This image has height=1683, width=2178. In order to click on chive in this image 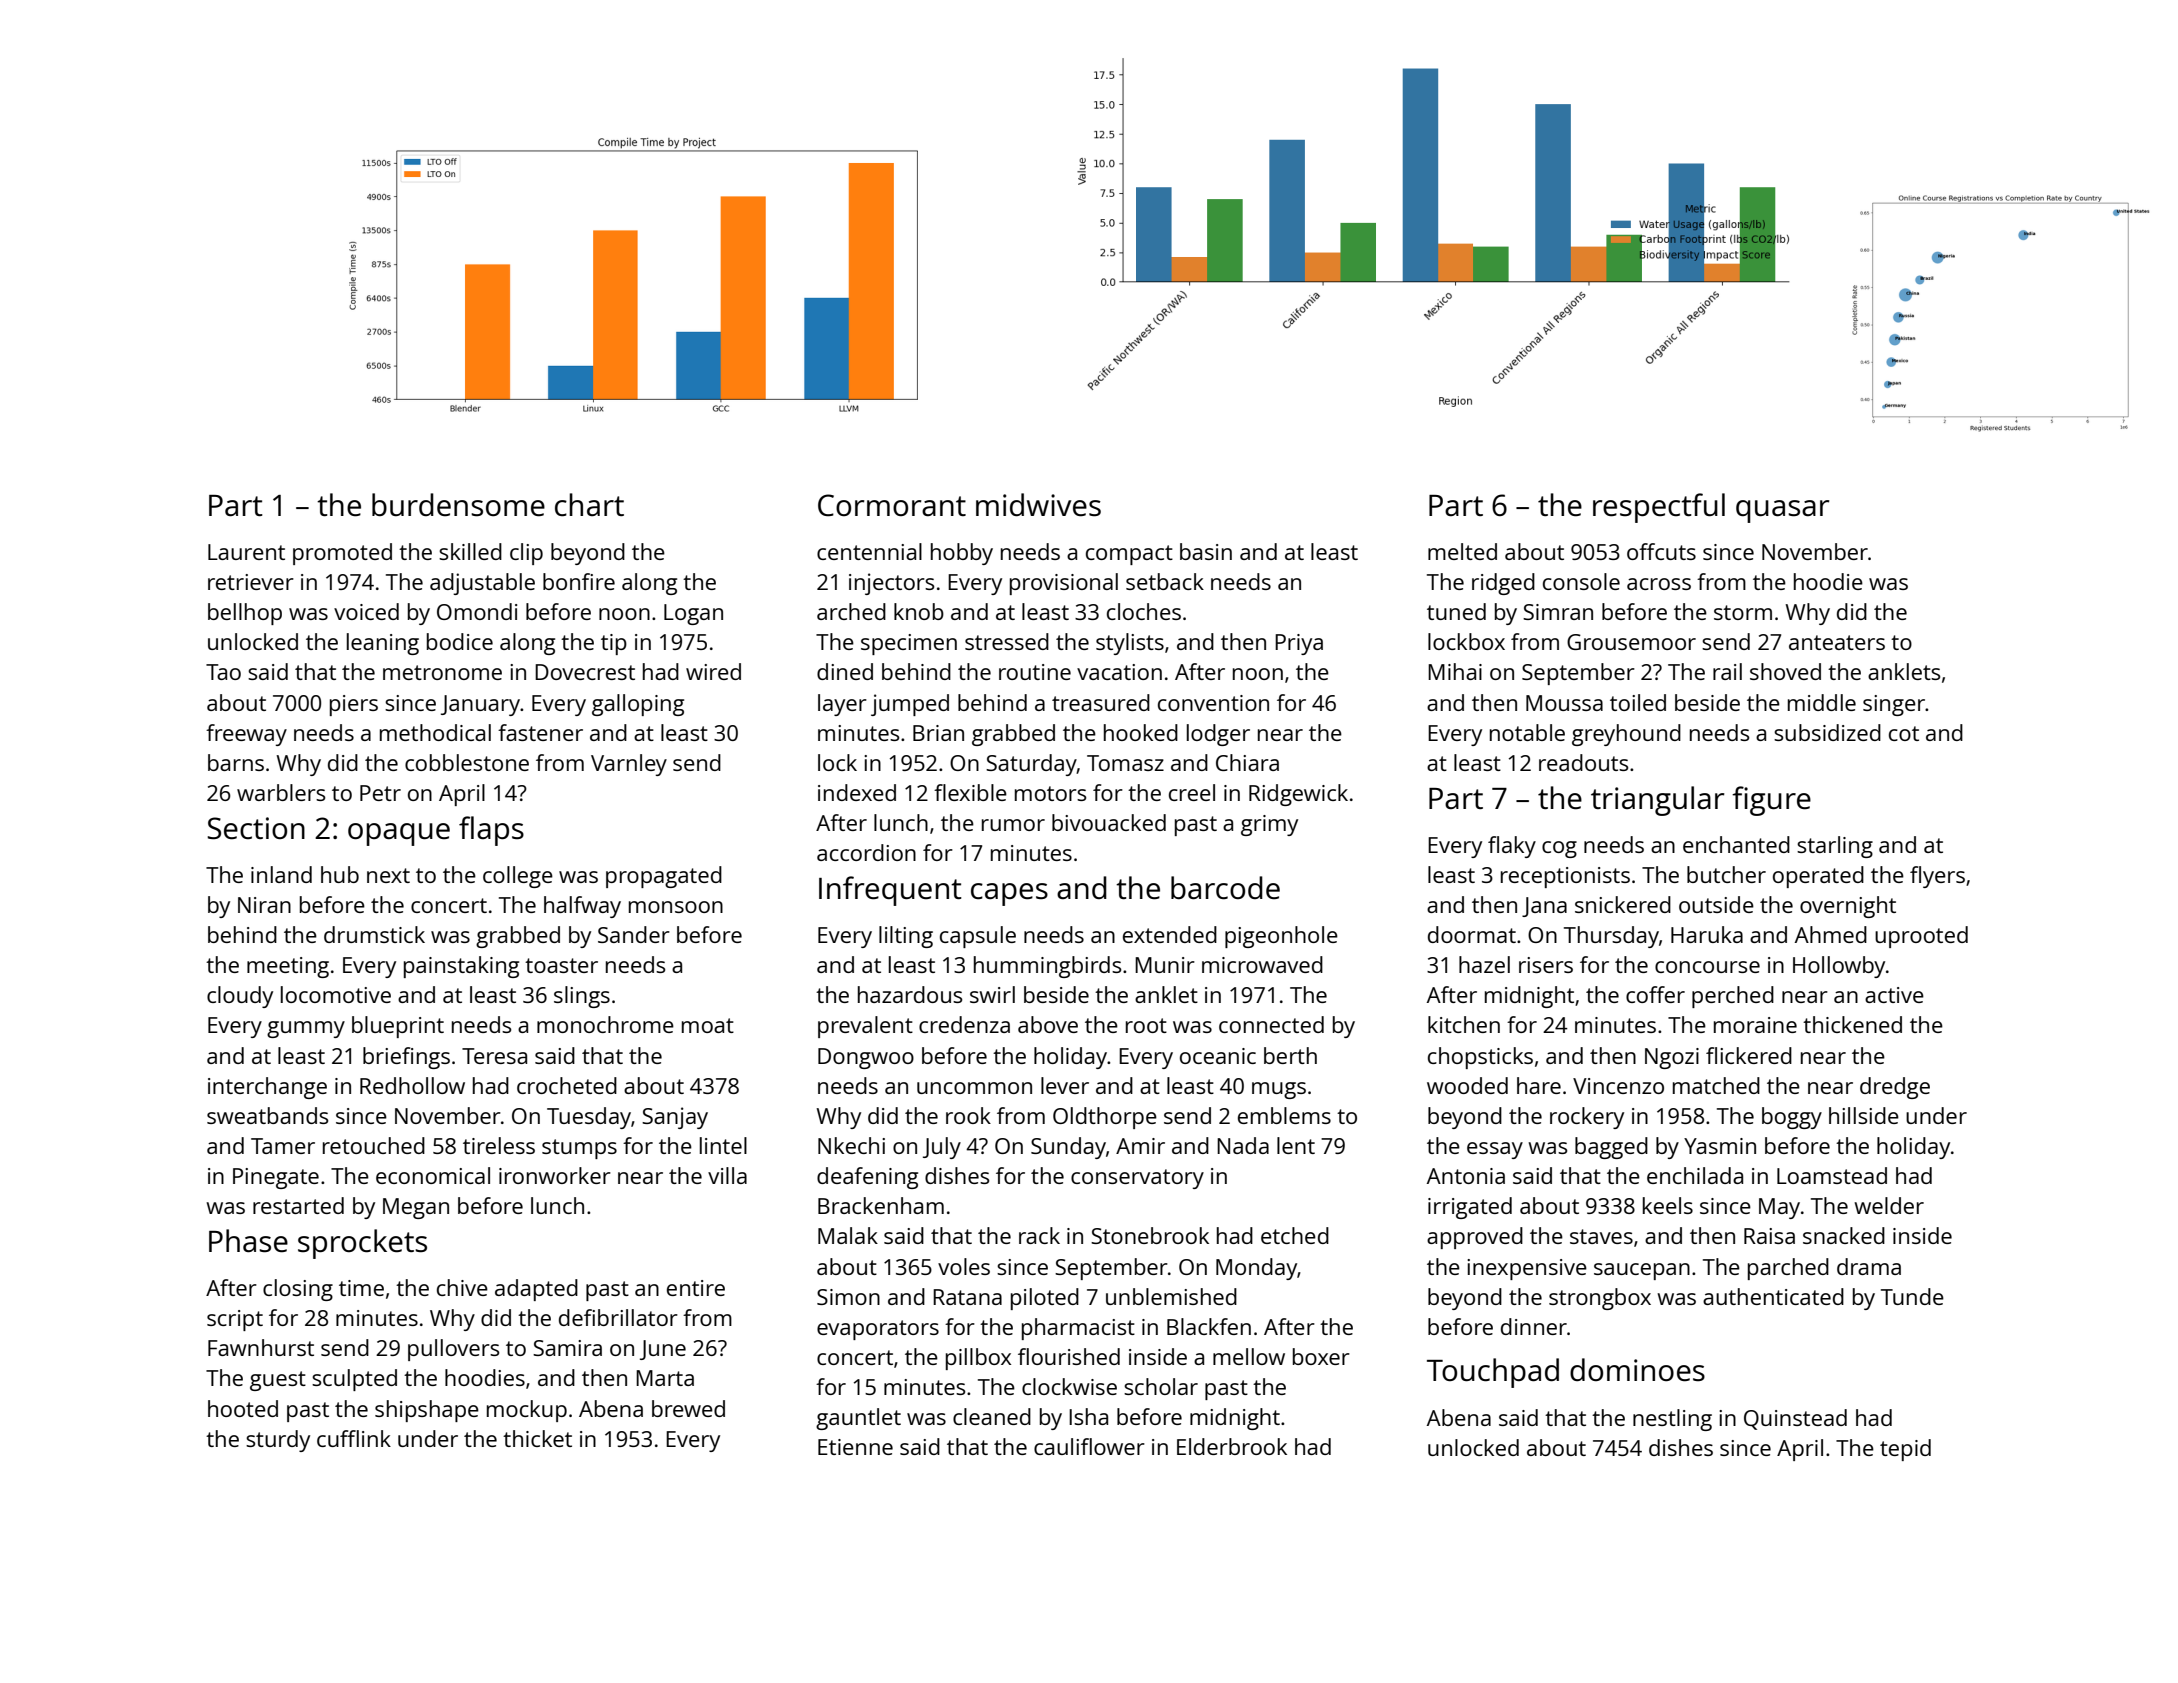, I will do `click(462, 1287)`.
